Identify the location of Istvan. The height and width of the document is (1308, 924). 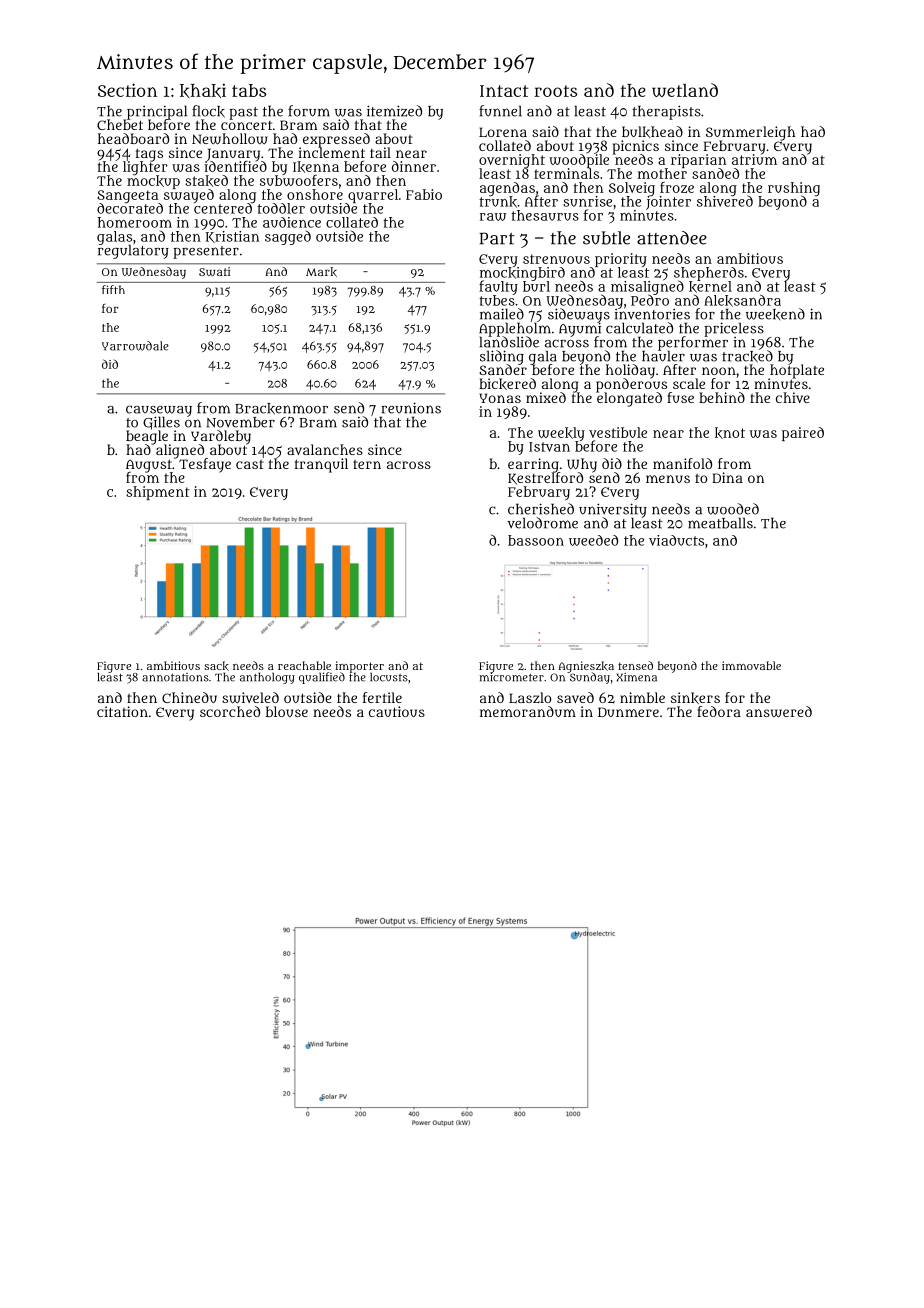
(549, 447).
